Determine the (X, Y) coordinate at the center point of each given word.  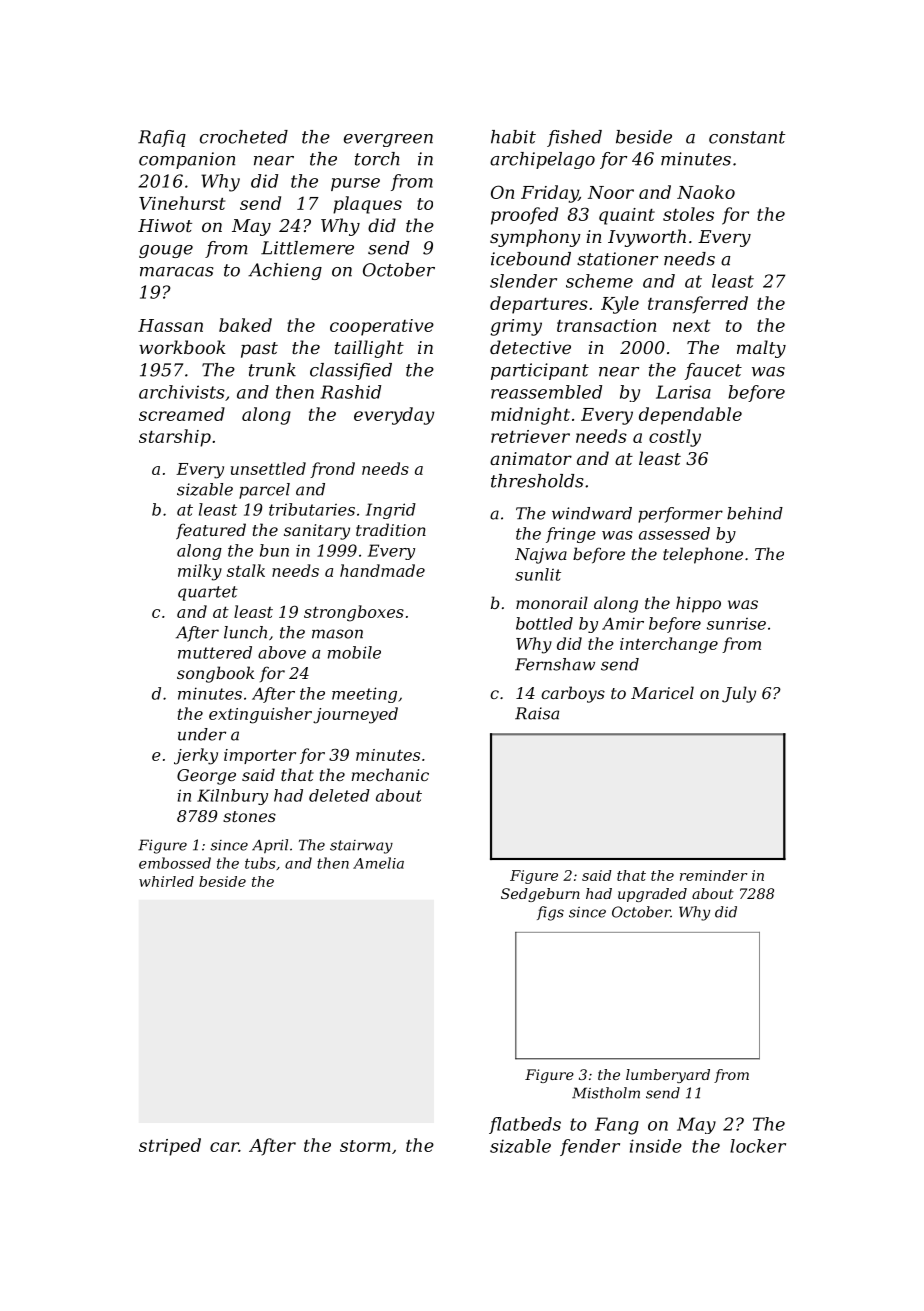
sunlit (538, 574)
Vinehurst (182, 203)
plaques (367, 205)
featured (211, 531)
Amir (623, 623)
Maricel (662, 692)
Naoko (706, 192)
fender (590, 1147)
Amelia (378, 863)
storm (365, 1146)
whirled (166, 881)
